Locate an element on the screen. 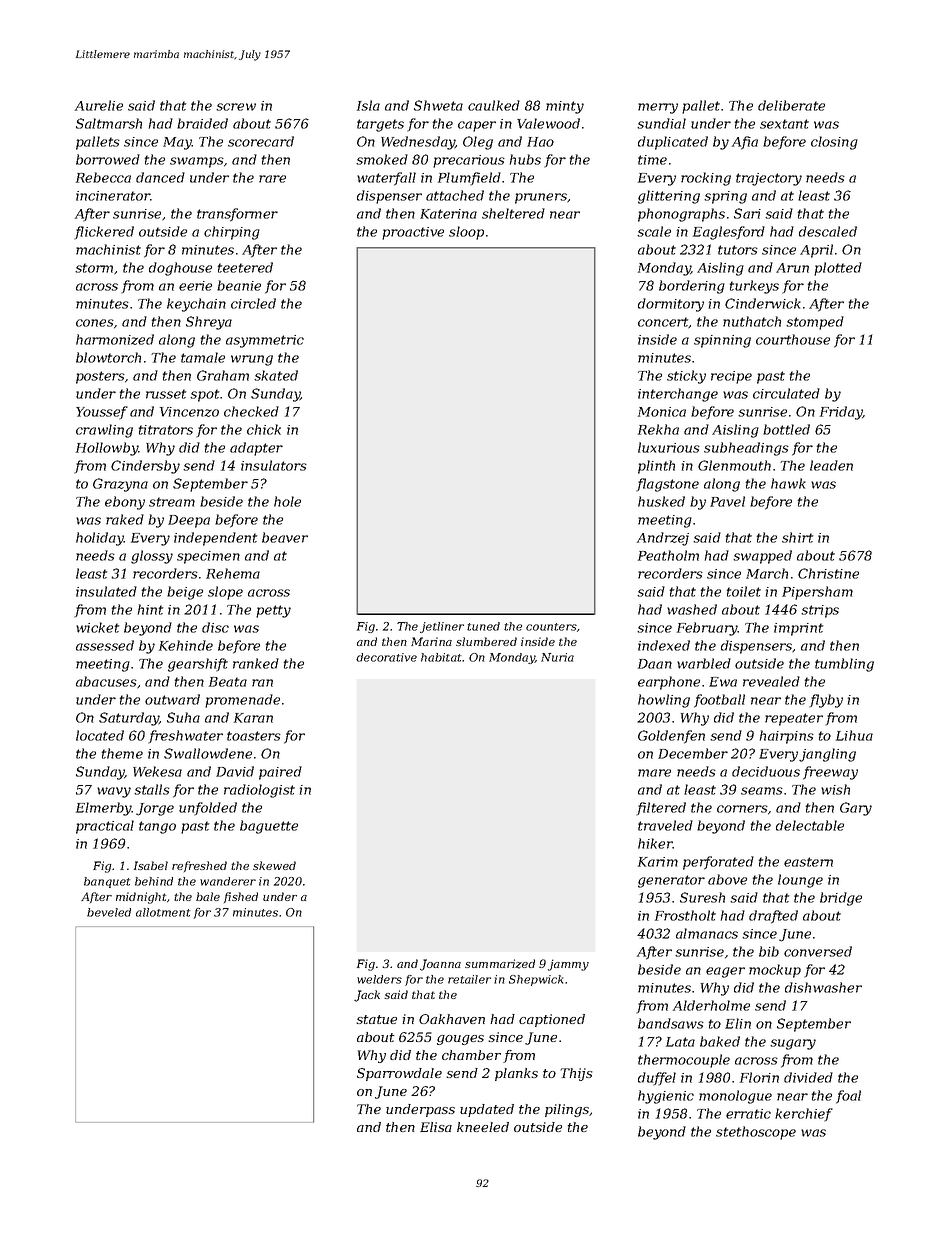 The width and height of the screenshot is (952, 1233). skated is located at coordinates (276, 375).
